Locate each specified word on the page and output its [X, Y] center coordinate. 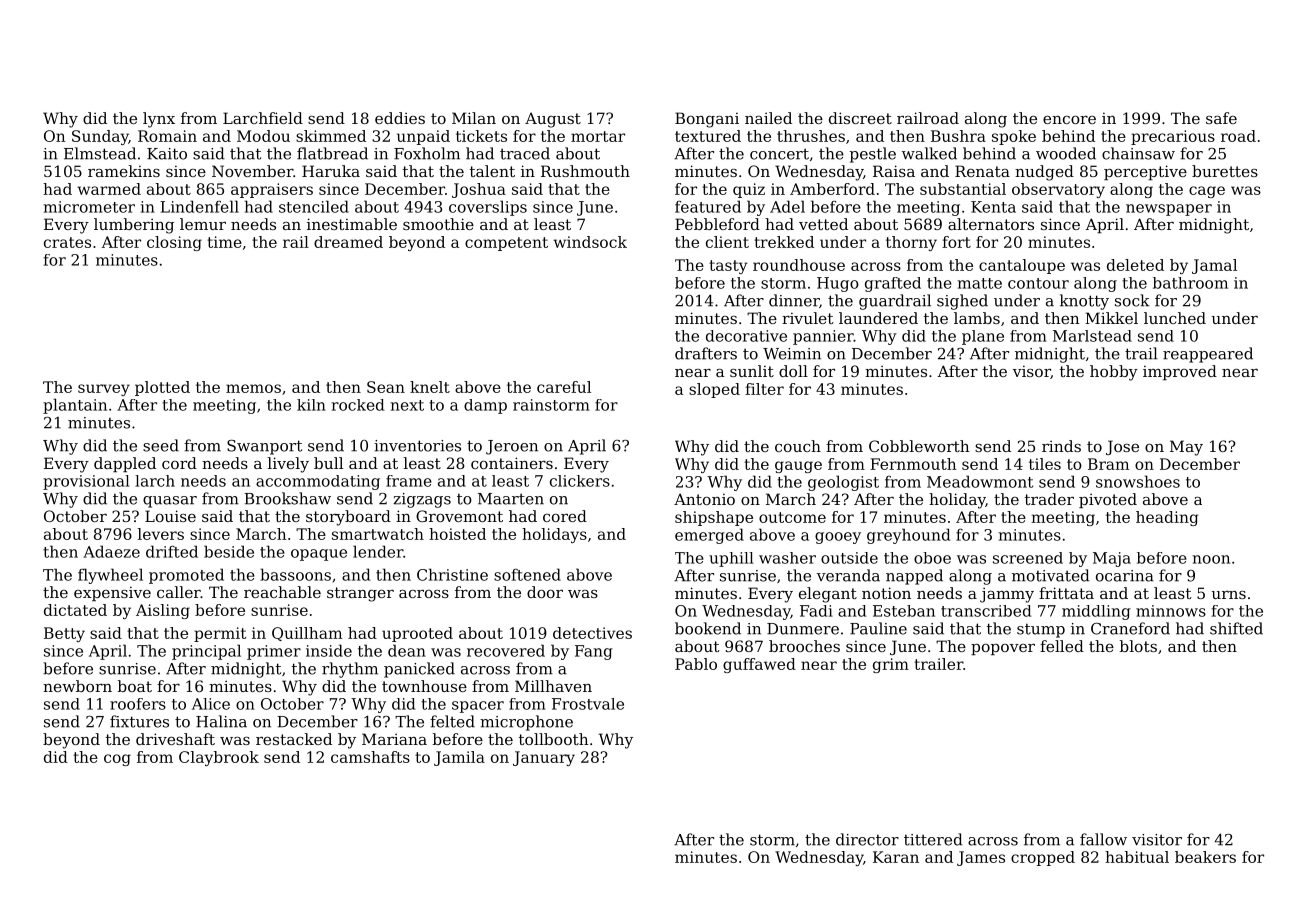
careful [564, 387]
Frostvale [588, 704]
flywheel [110, 576]
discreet [860, 118]
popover [1003, 649]
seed [161, 445]
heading [1167, 518]
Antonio [704, 499]
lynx [159, 120]
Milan [474, 118]
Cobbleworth [919, 446]
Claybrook [219, 758]
